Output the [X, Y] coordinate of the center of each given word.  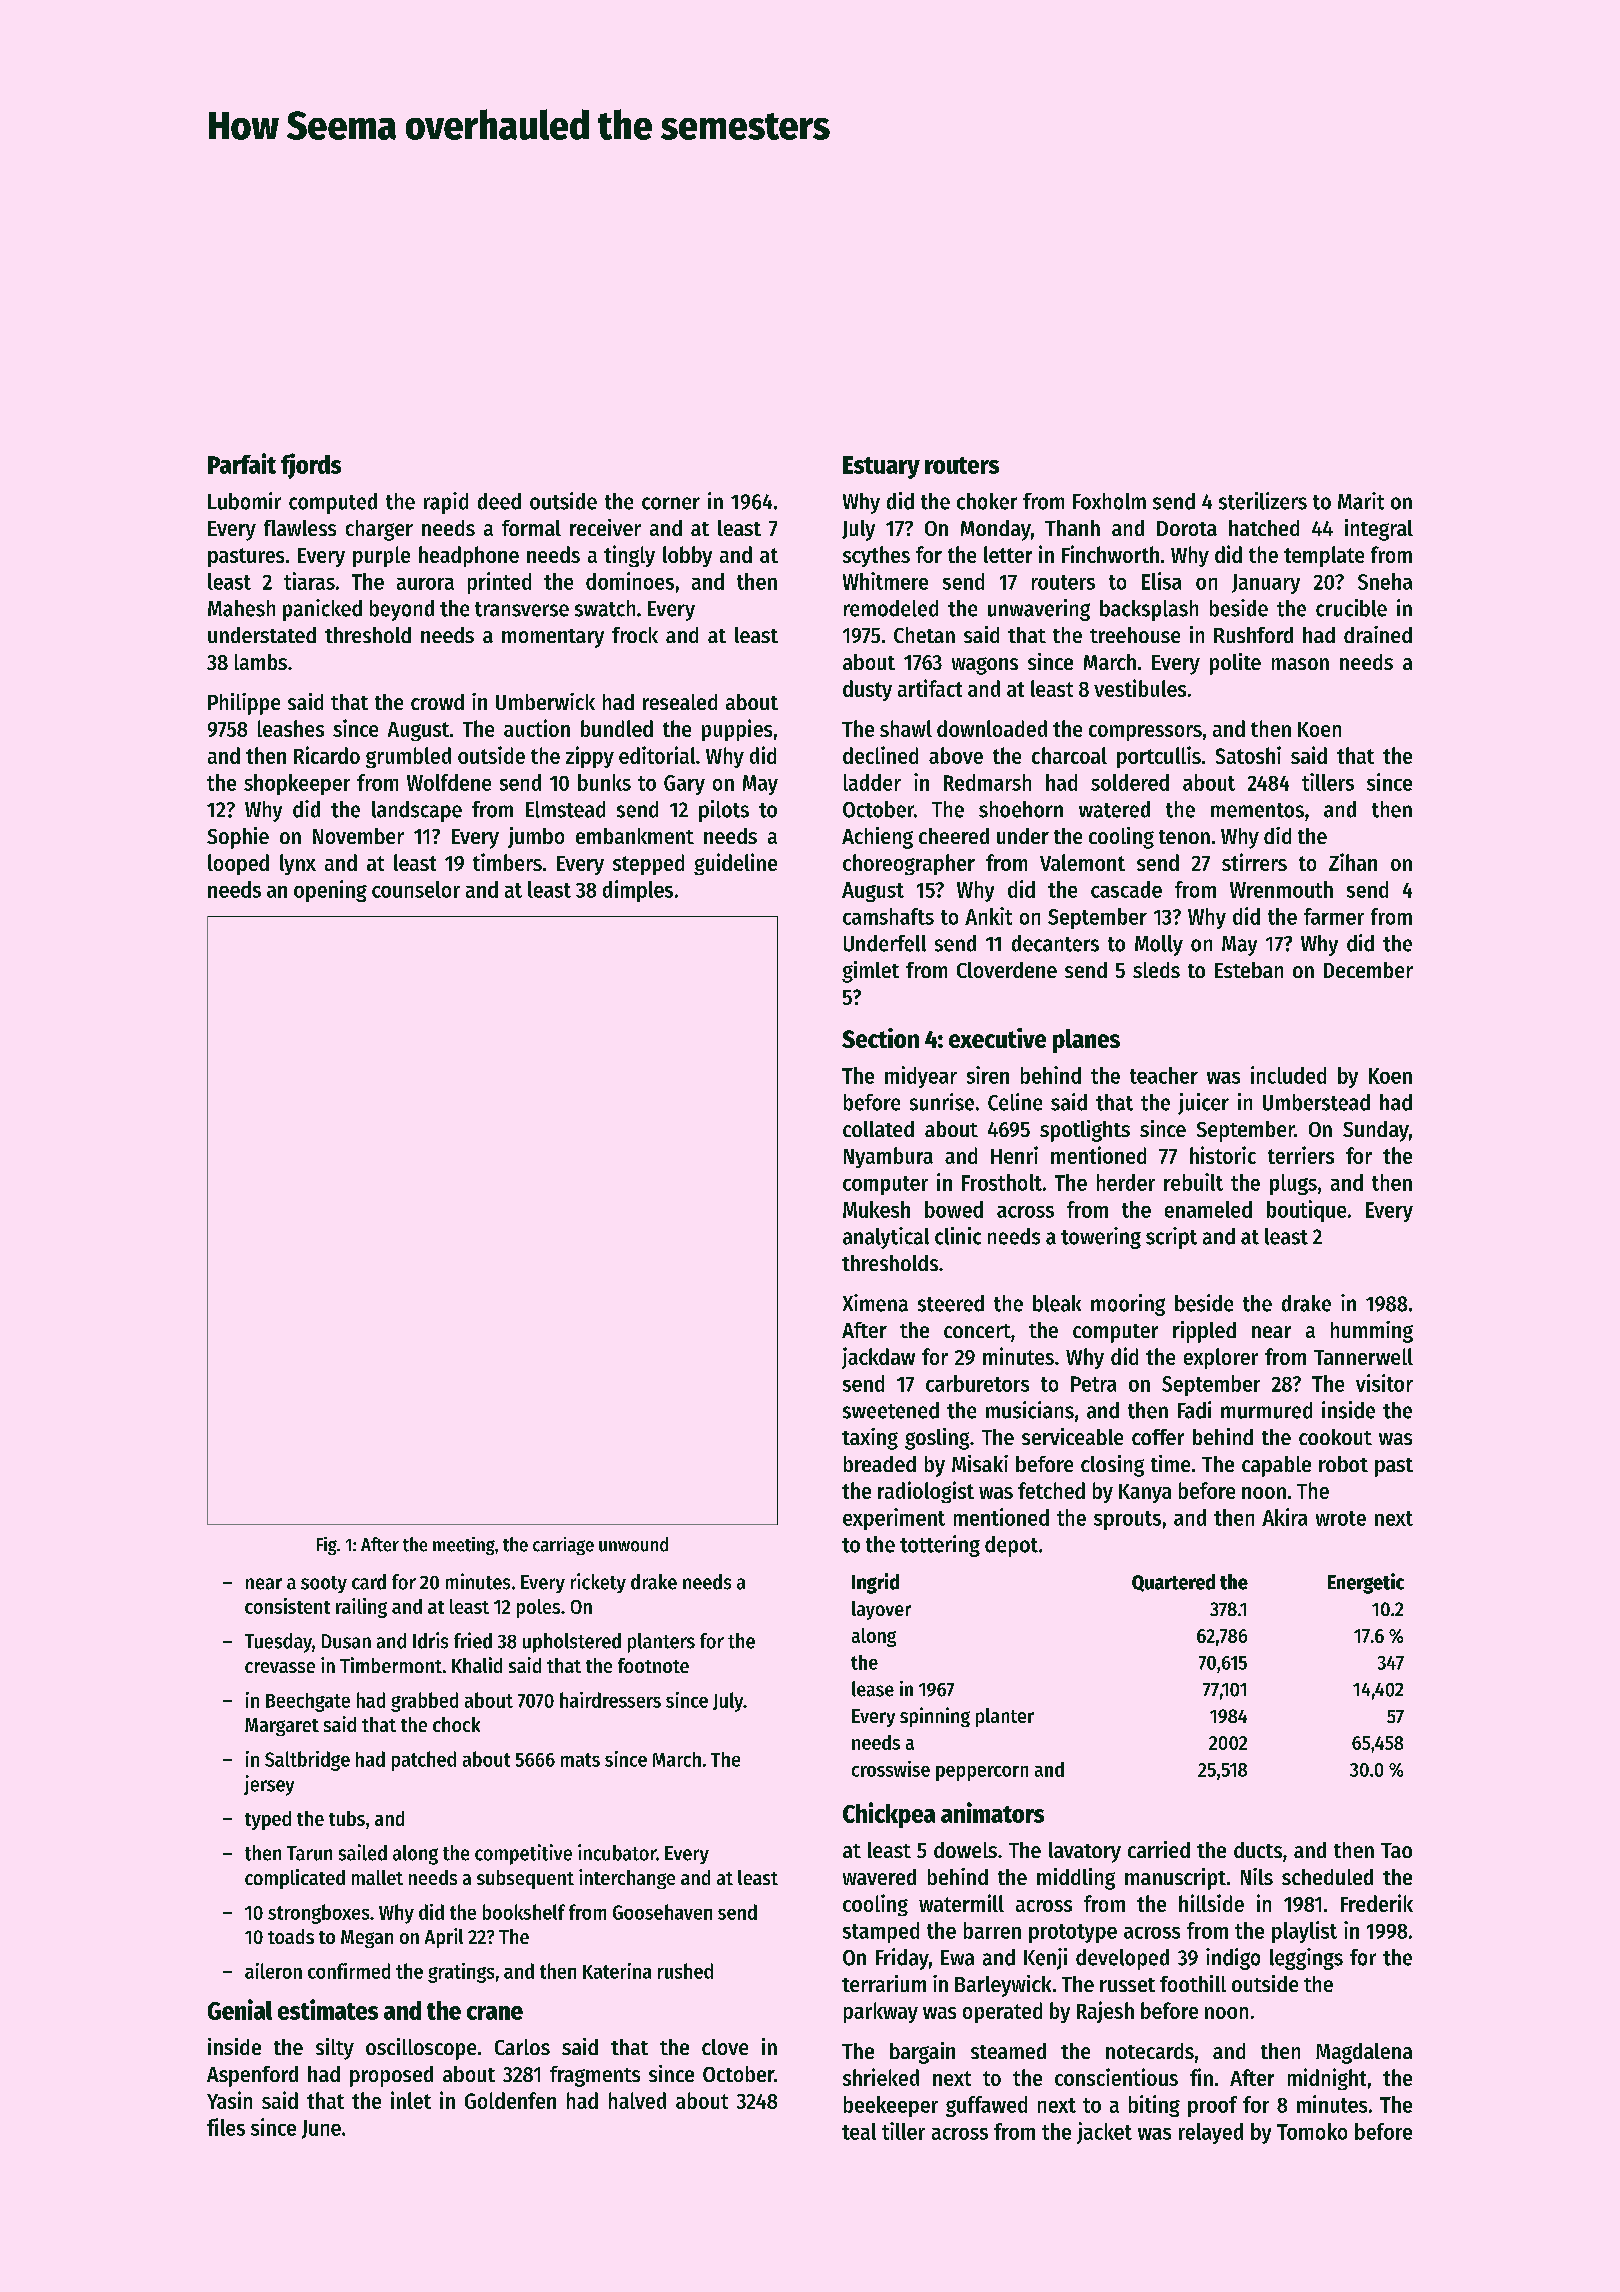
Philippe [244, 704]
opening [330, 891]
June [321, 2129]
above [956, 755]
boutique [1306, 1211]
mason [1300, 664]
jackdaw [878, 1358]
